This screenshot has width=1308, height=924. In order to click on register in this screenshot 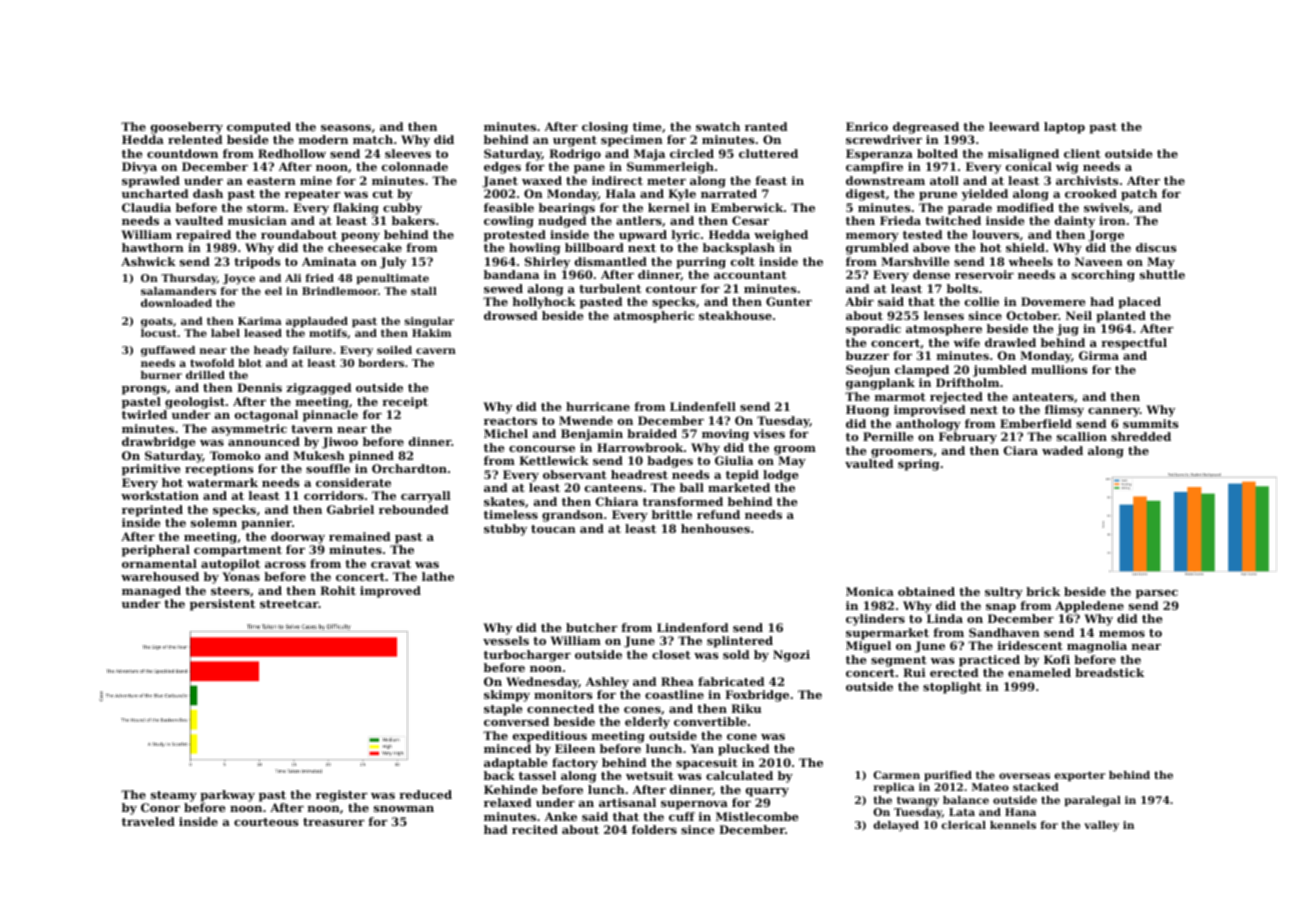, I will do `click(342, 796)`.
